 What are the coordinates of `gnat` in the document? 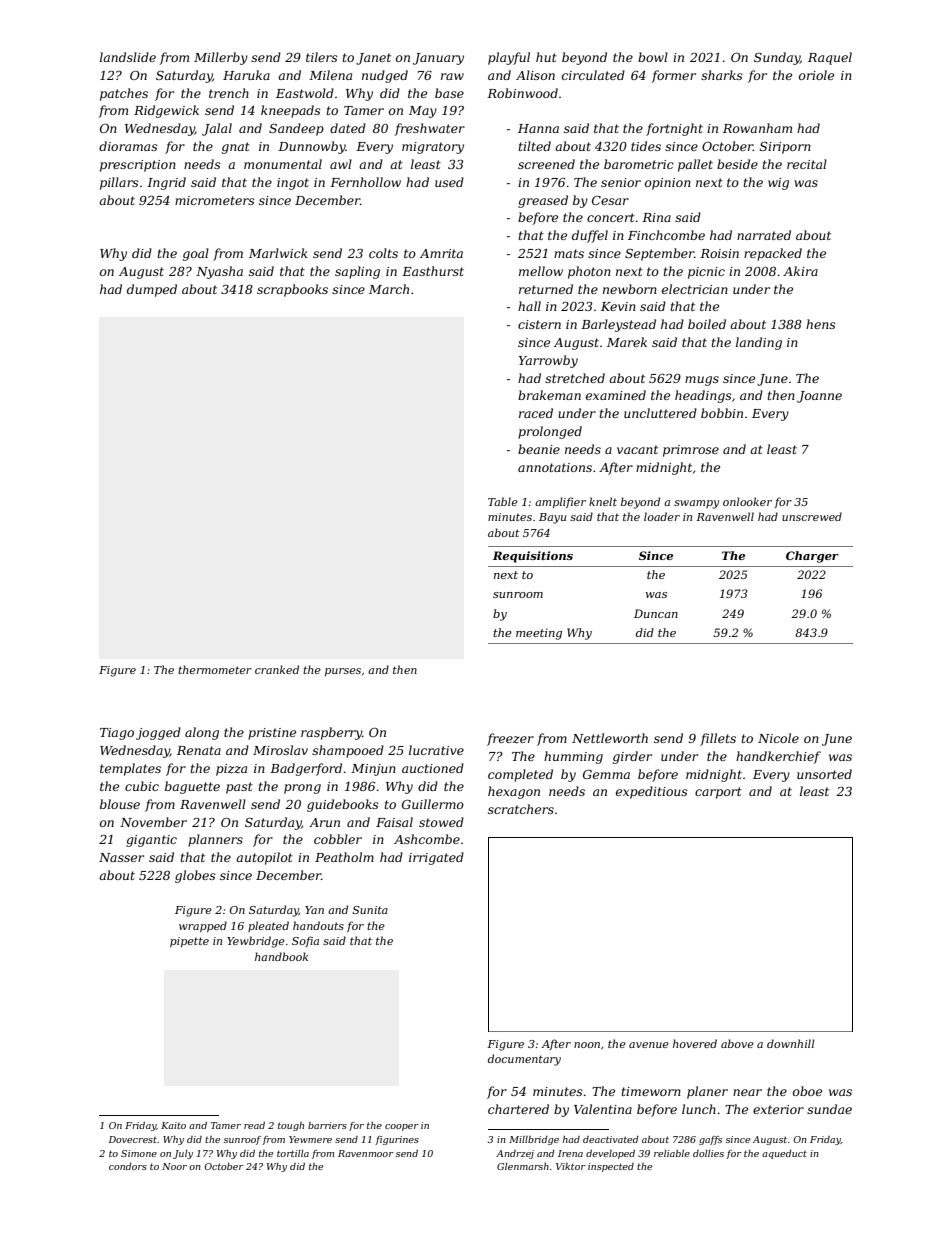 It's located at (236, 148).
